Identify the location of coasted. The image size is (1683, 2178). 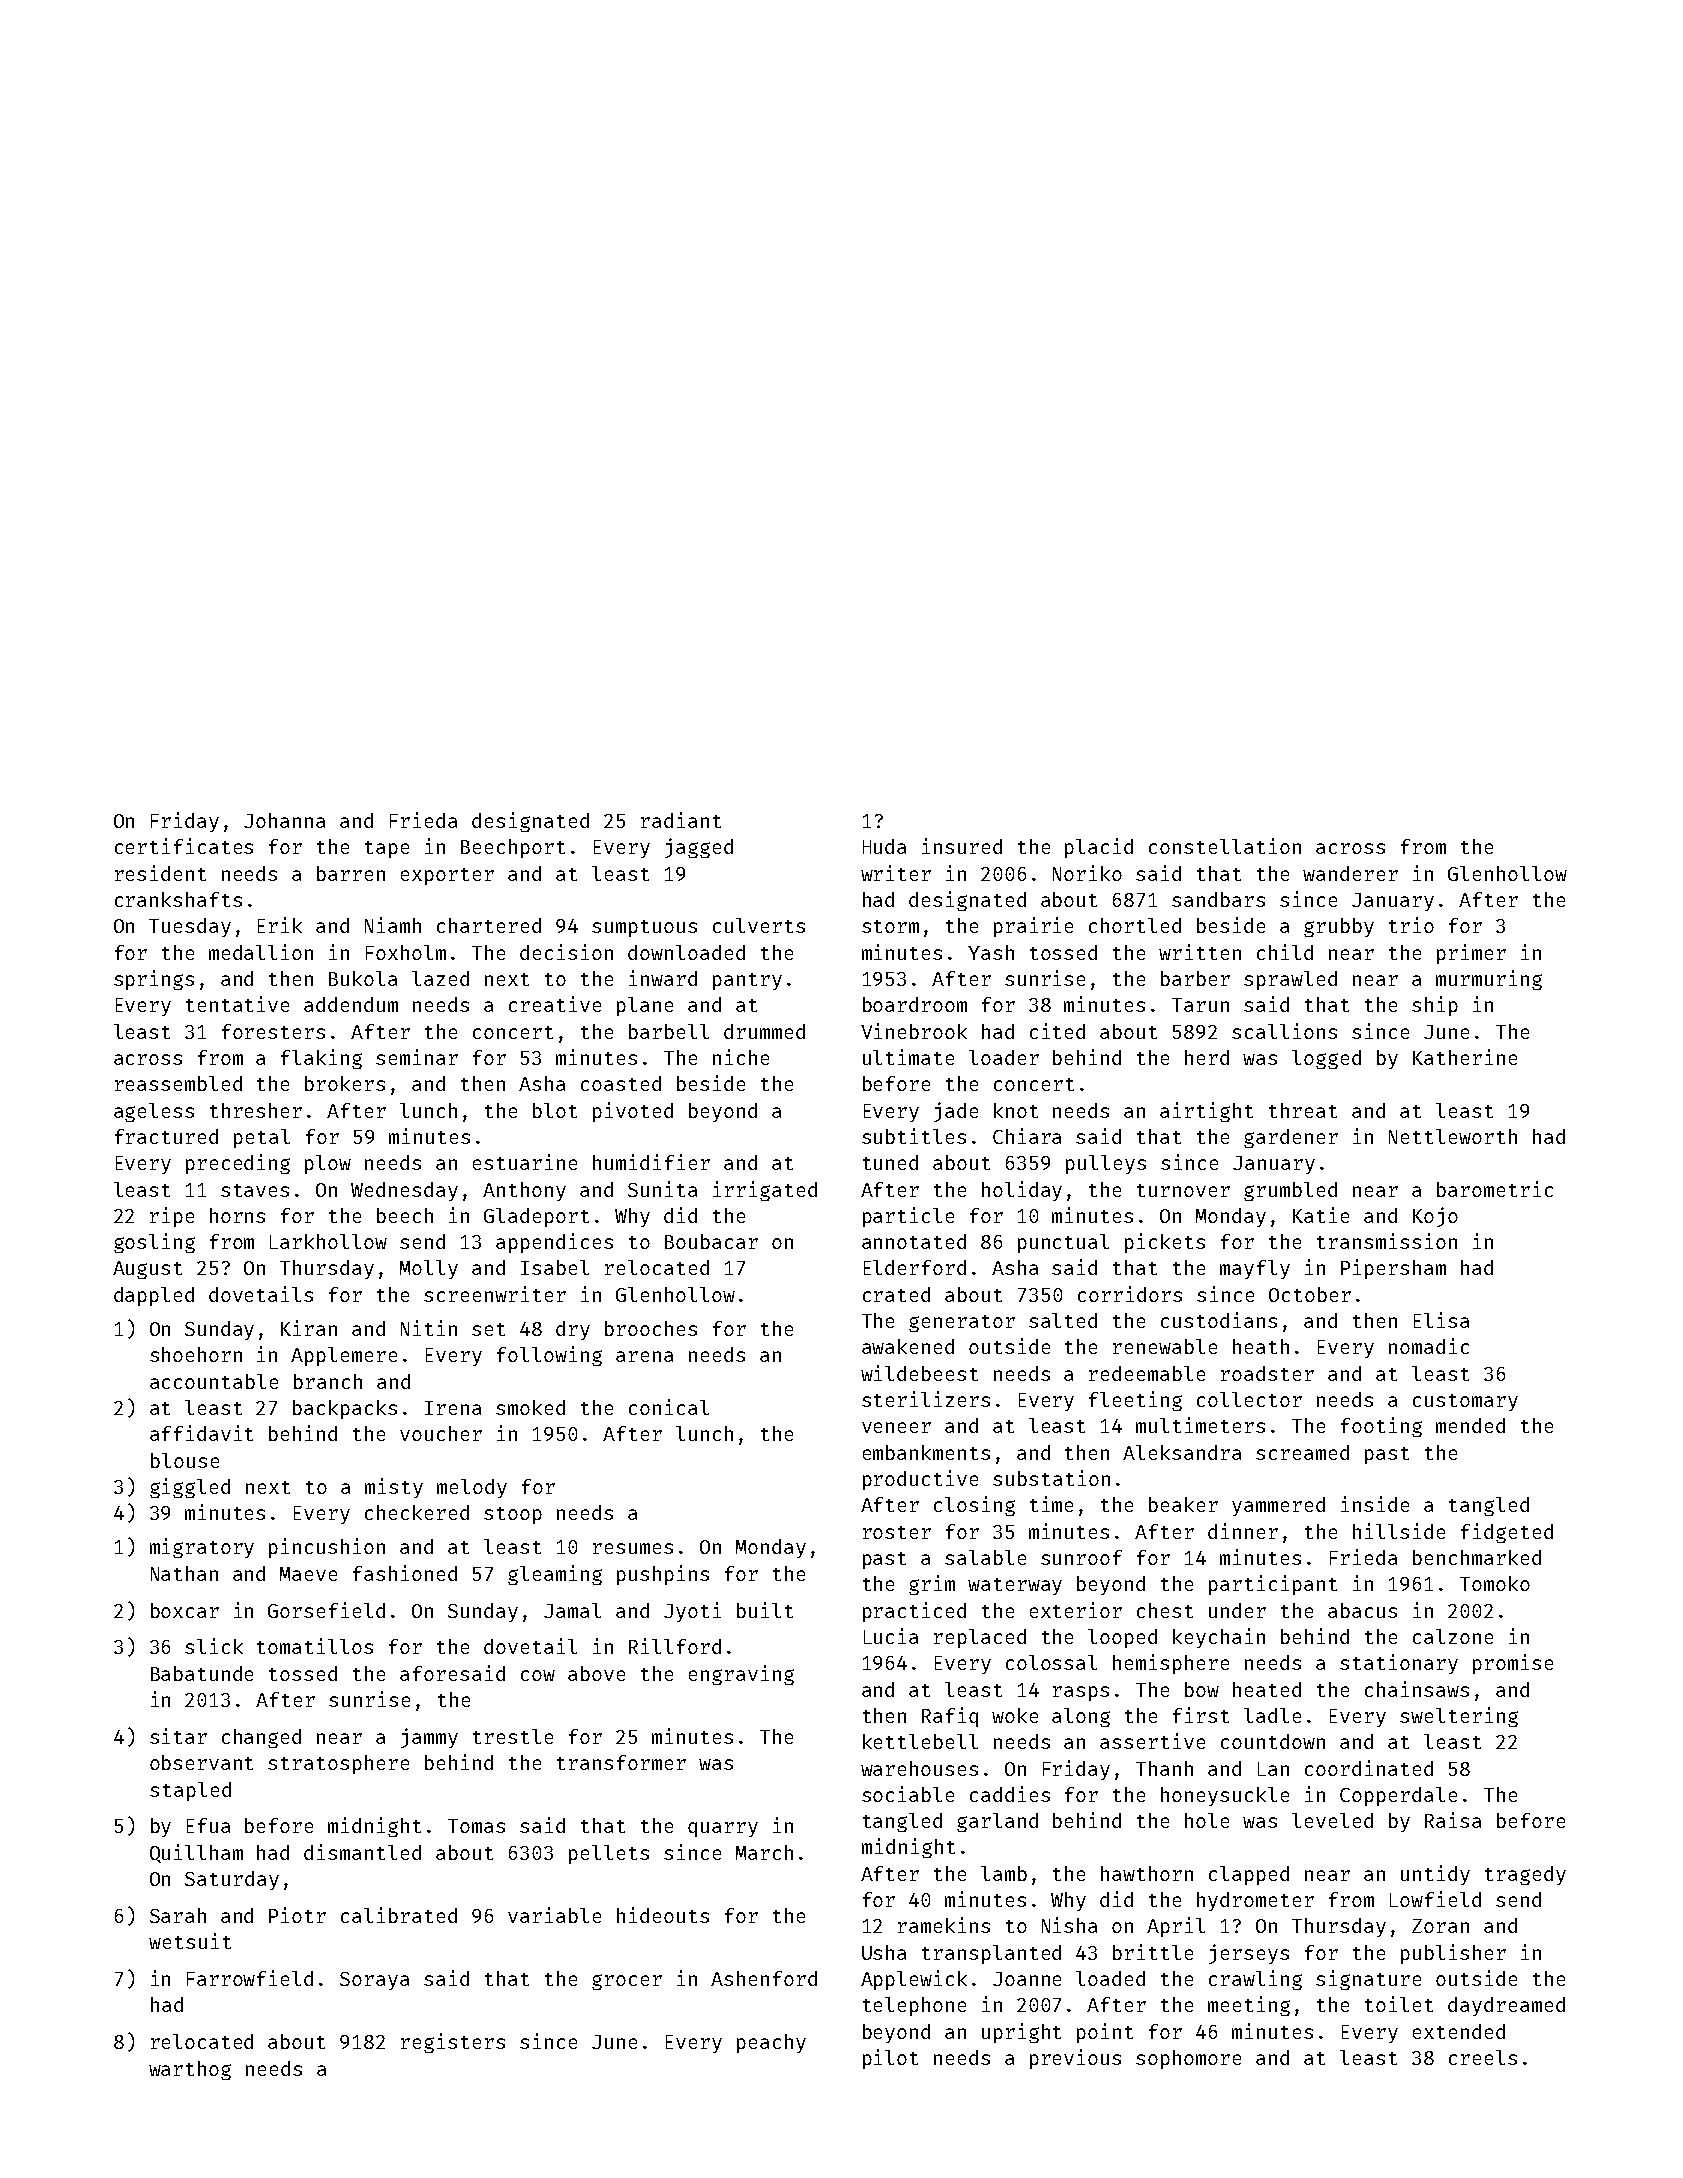
(621, 1083).
